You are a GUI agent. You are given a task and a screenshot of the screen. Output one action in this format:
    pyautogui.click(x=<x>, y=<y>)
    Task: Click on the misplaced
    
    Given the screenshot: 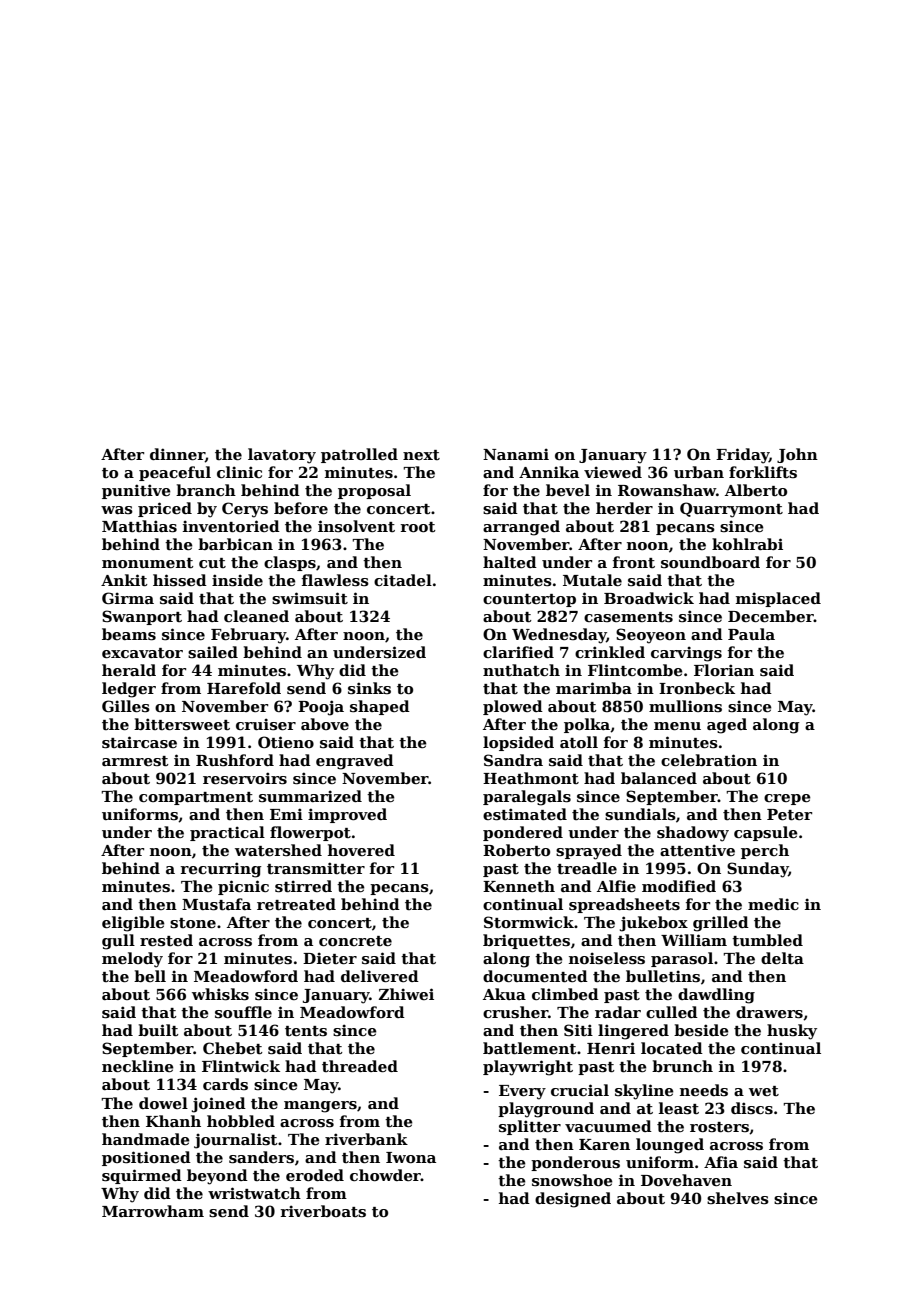 What is the action you would take?
    pyautogui.click(x=778, y=599)
